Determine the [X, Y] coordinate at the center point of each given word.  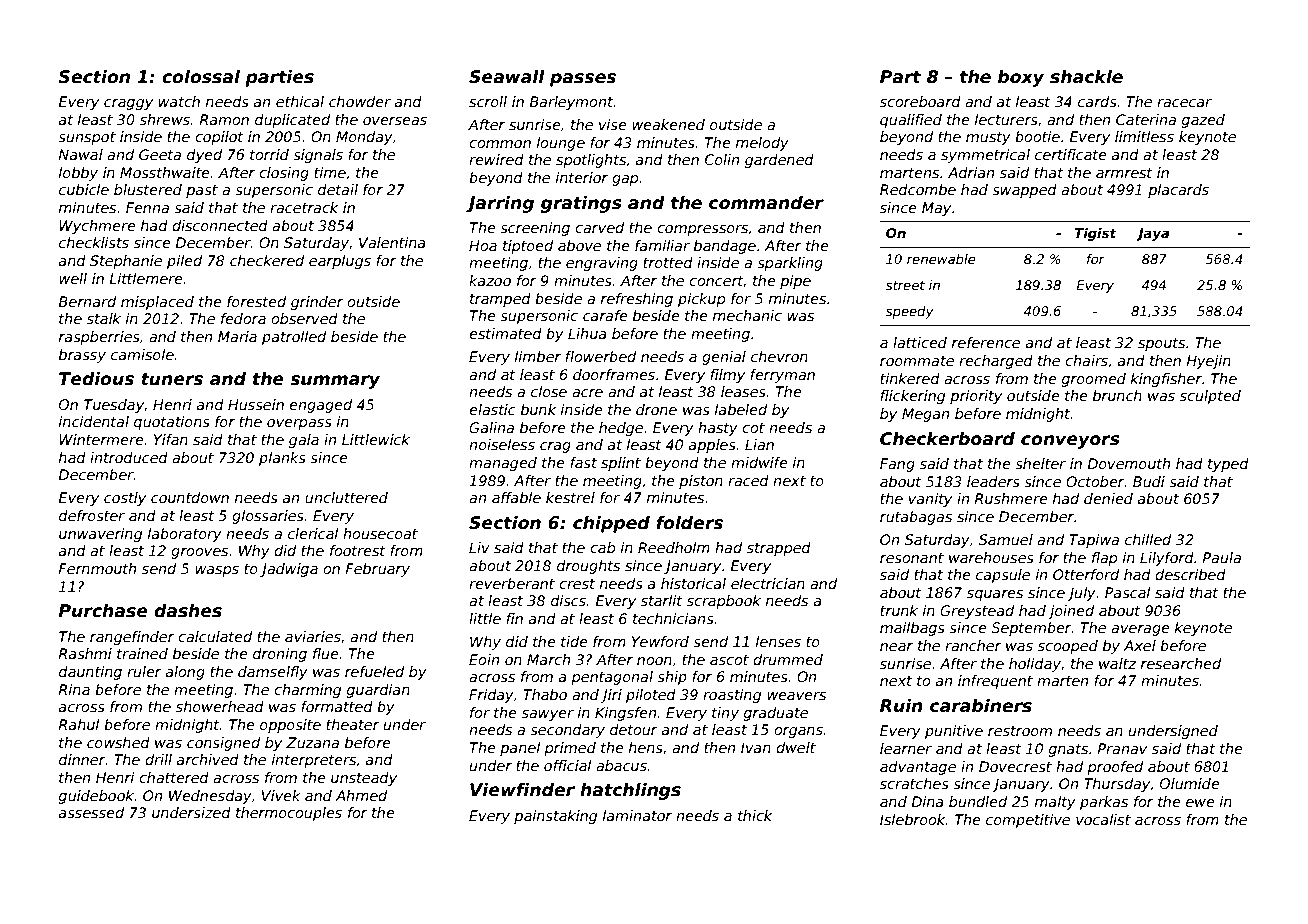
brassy [82, 356]
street [905, 285]
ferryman [782, 376]
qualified [911, 121]
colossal [201, 77]
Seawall [507, 77]
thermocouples [289, 814]
